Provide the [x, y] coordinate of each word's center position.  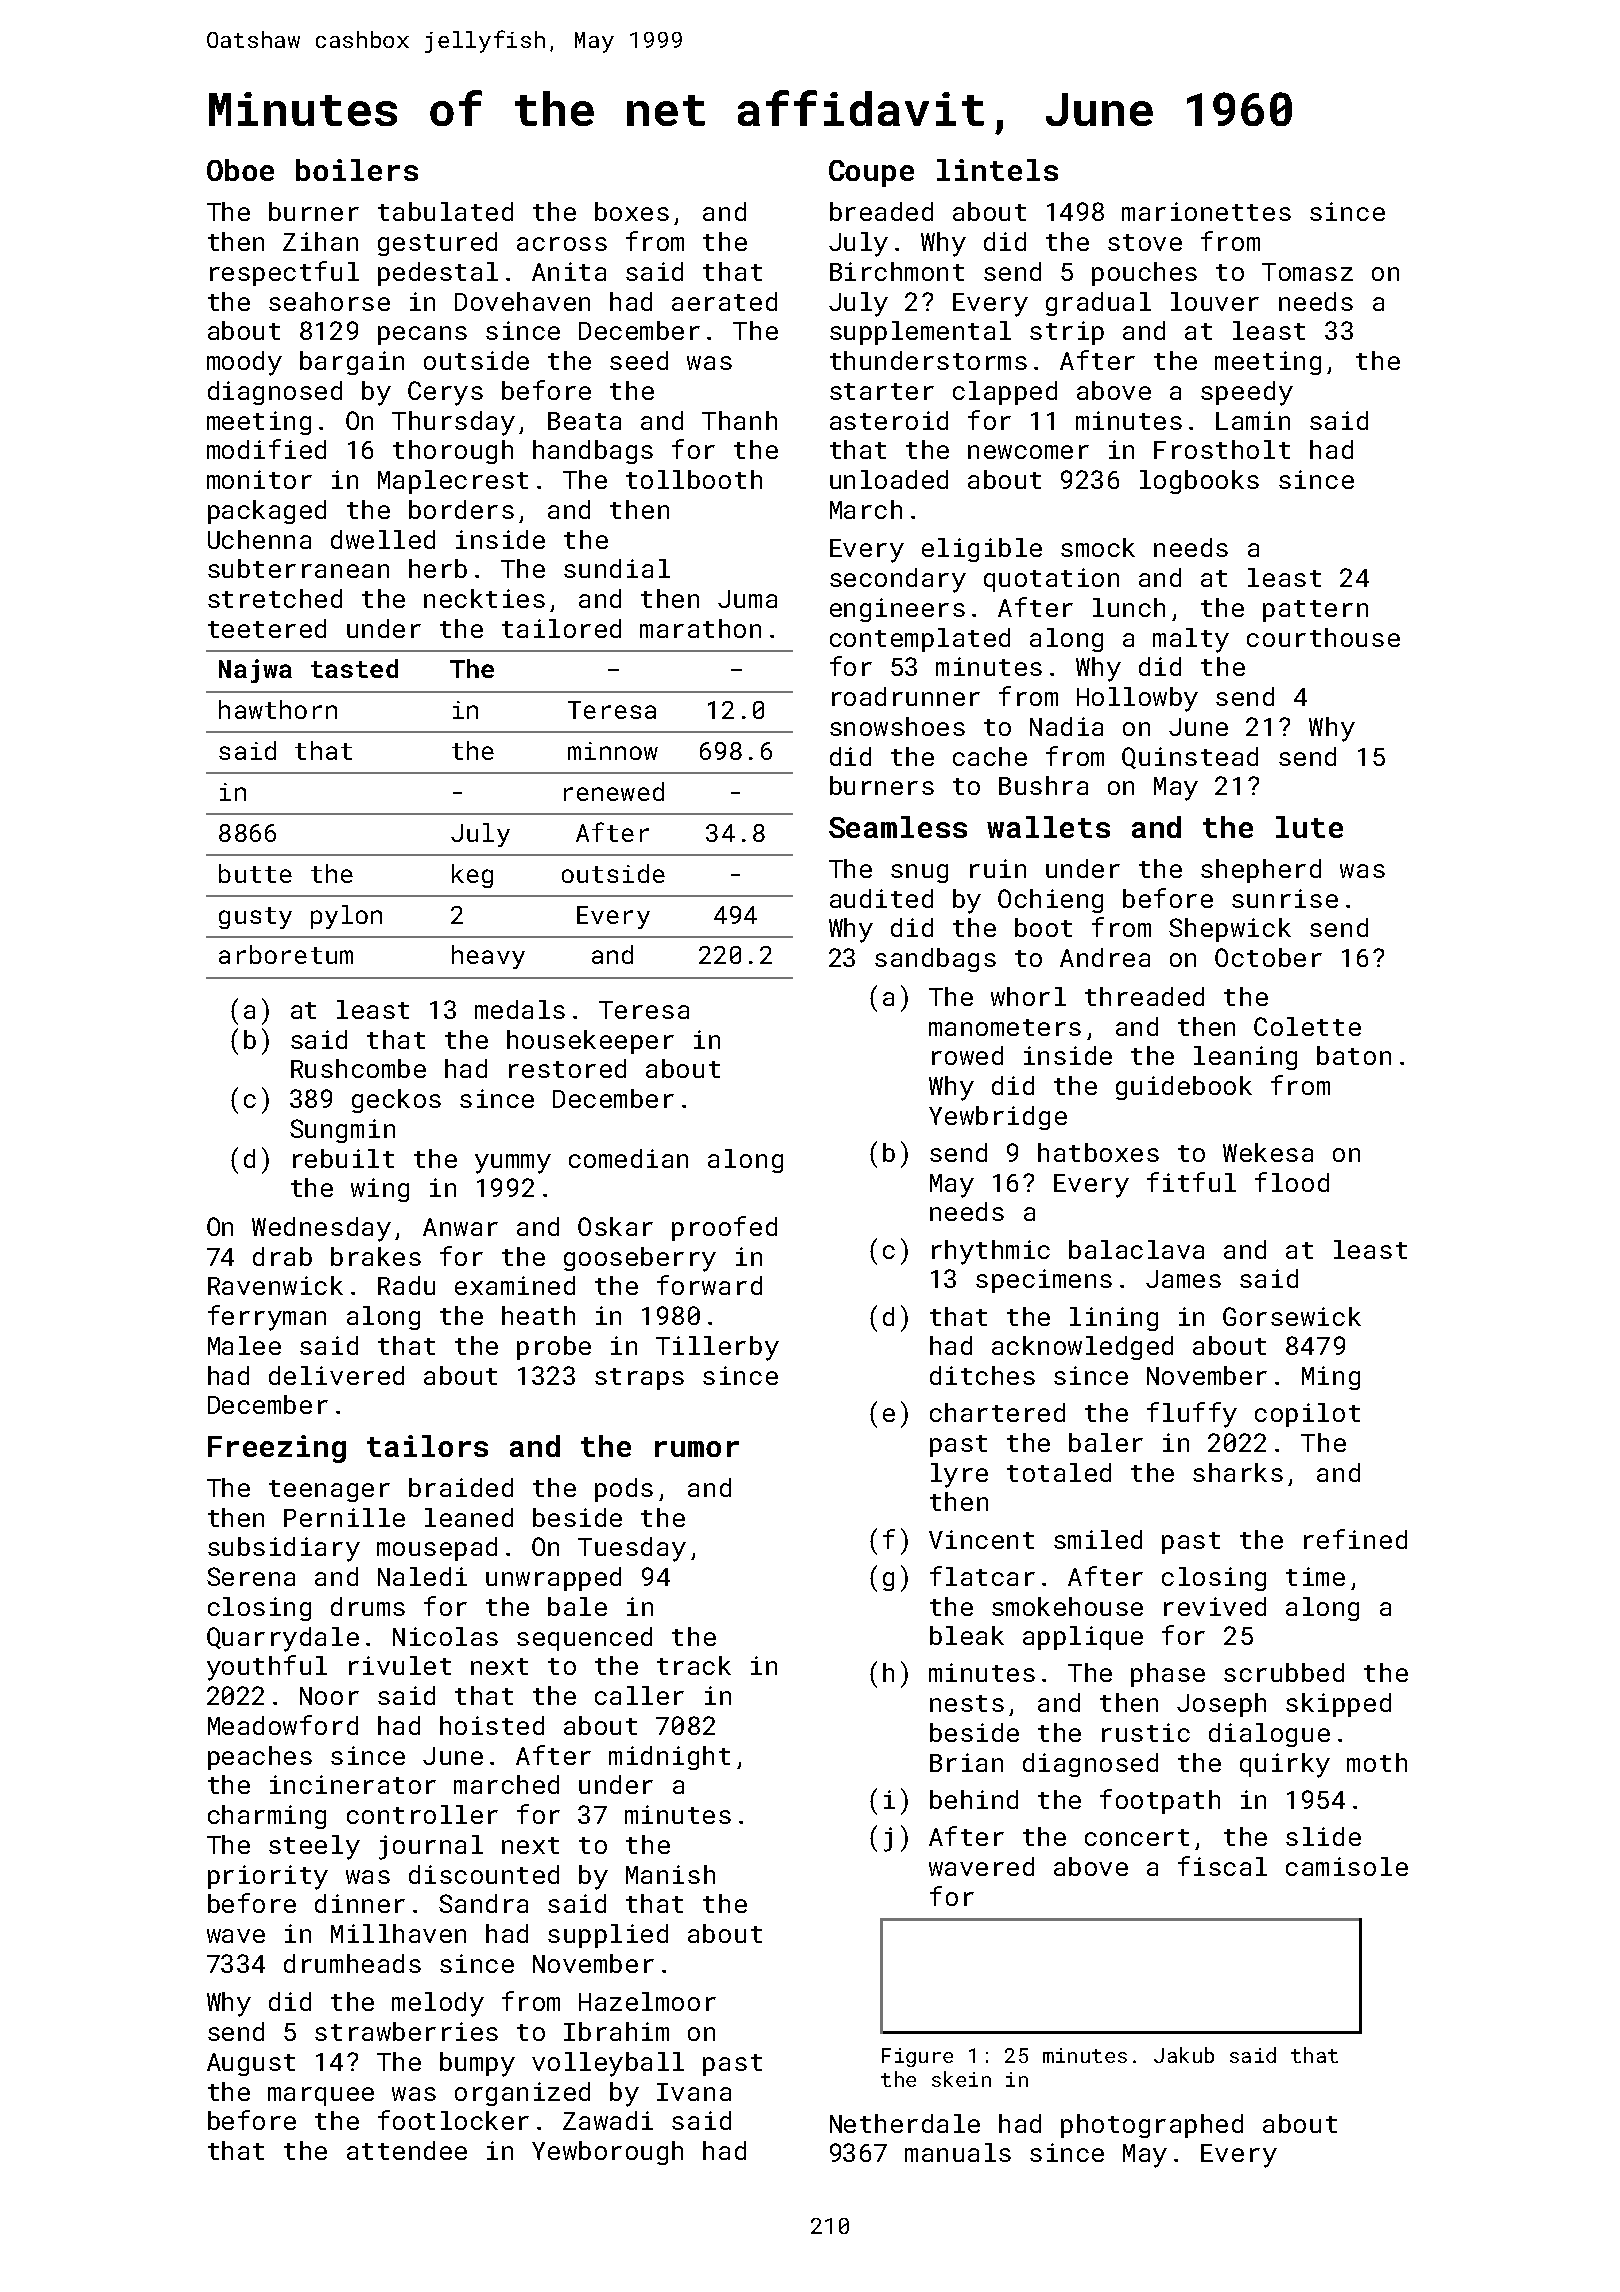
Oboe [240, 170]
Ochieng [1050, 901]
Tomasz [1307, 272]
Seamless [898, 827]
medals [520, 1009]
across [562, 244]
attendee [407, 2150]
